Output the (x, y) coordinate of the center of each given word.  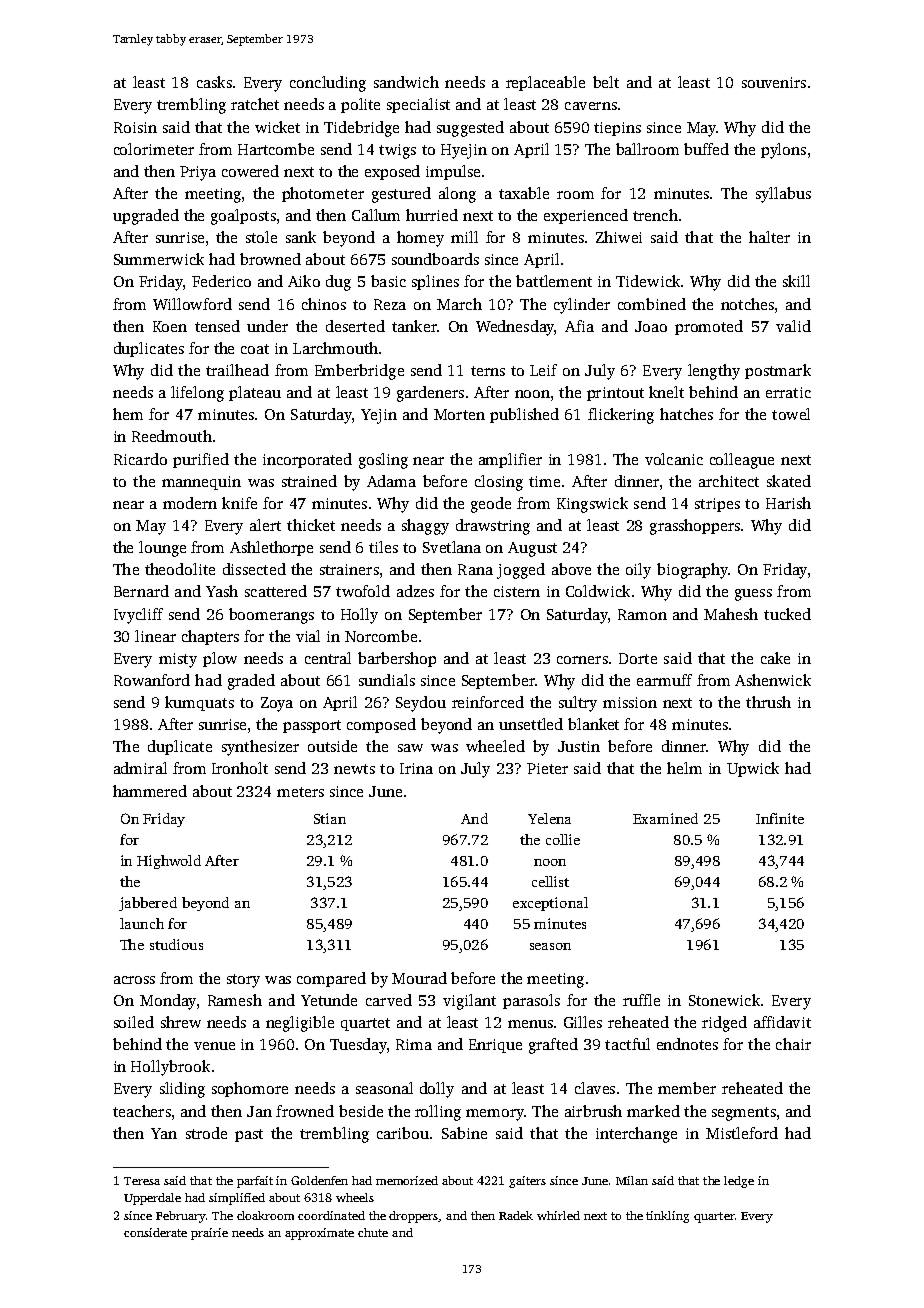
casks (214, 82)
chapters (210, 637)
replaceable (545, 83)
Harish (788, 503)
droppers (414, 1217)
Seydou (421, 704)
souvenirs (774, 82)
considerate (155, 1232)
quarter (714, 1217)
